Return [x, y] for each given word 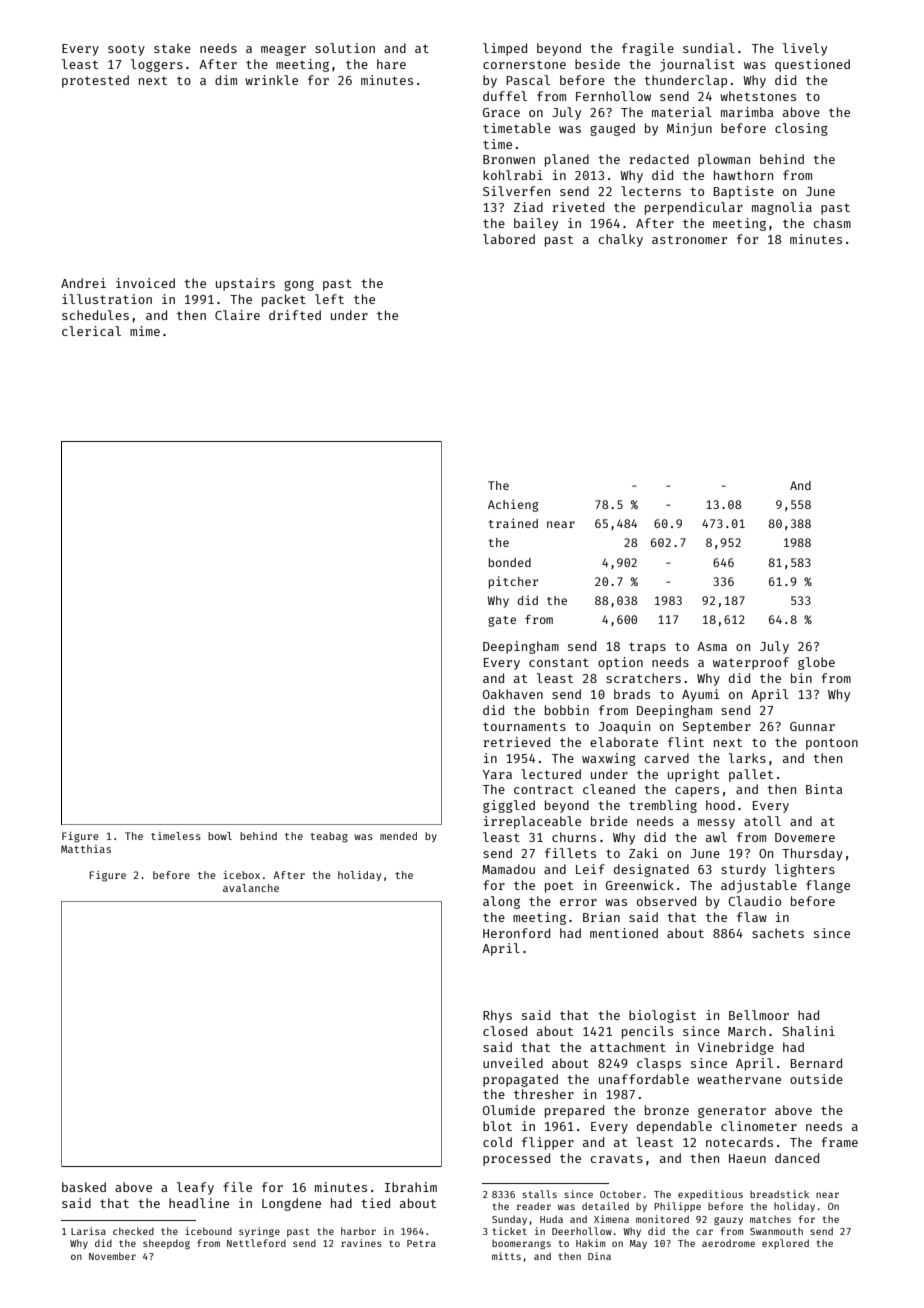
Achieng [513, 505]
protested [95, 81]
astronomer [689, 239]
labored [509, 239]
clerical [91, 331]
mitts [506, 1256]
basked [84, 1187]
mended [398, 836]
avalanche [251, 888]
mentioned [624, 933]
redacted [659, 159]
